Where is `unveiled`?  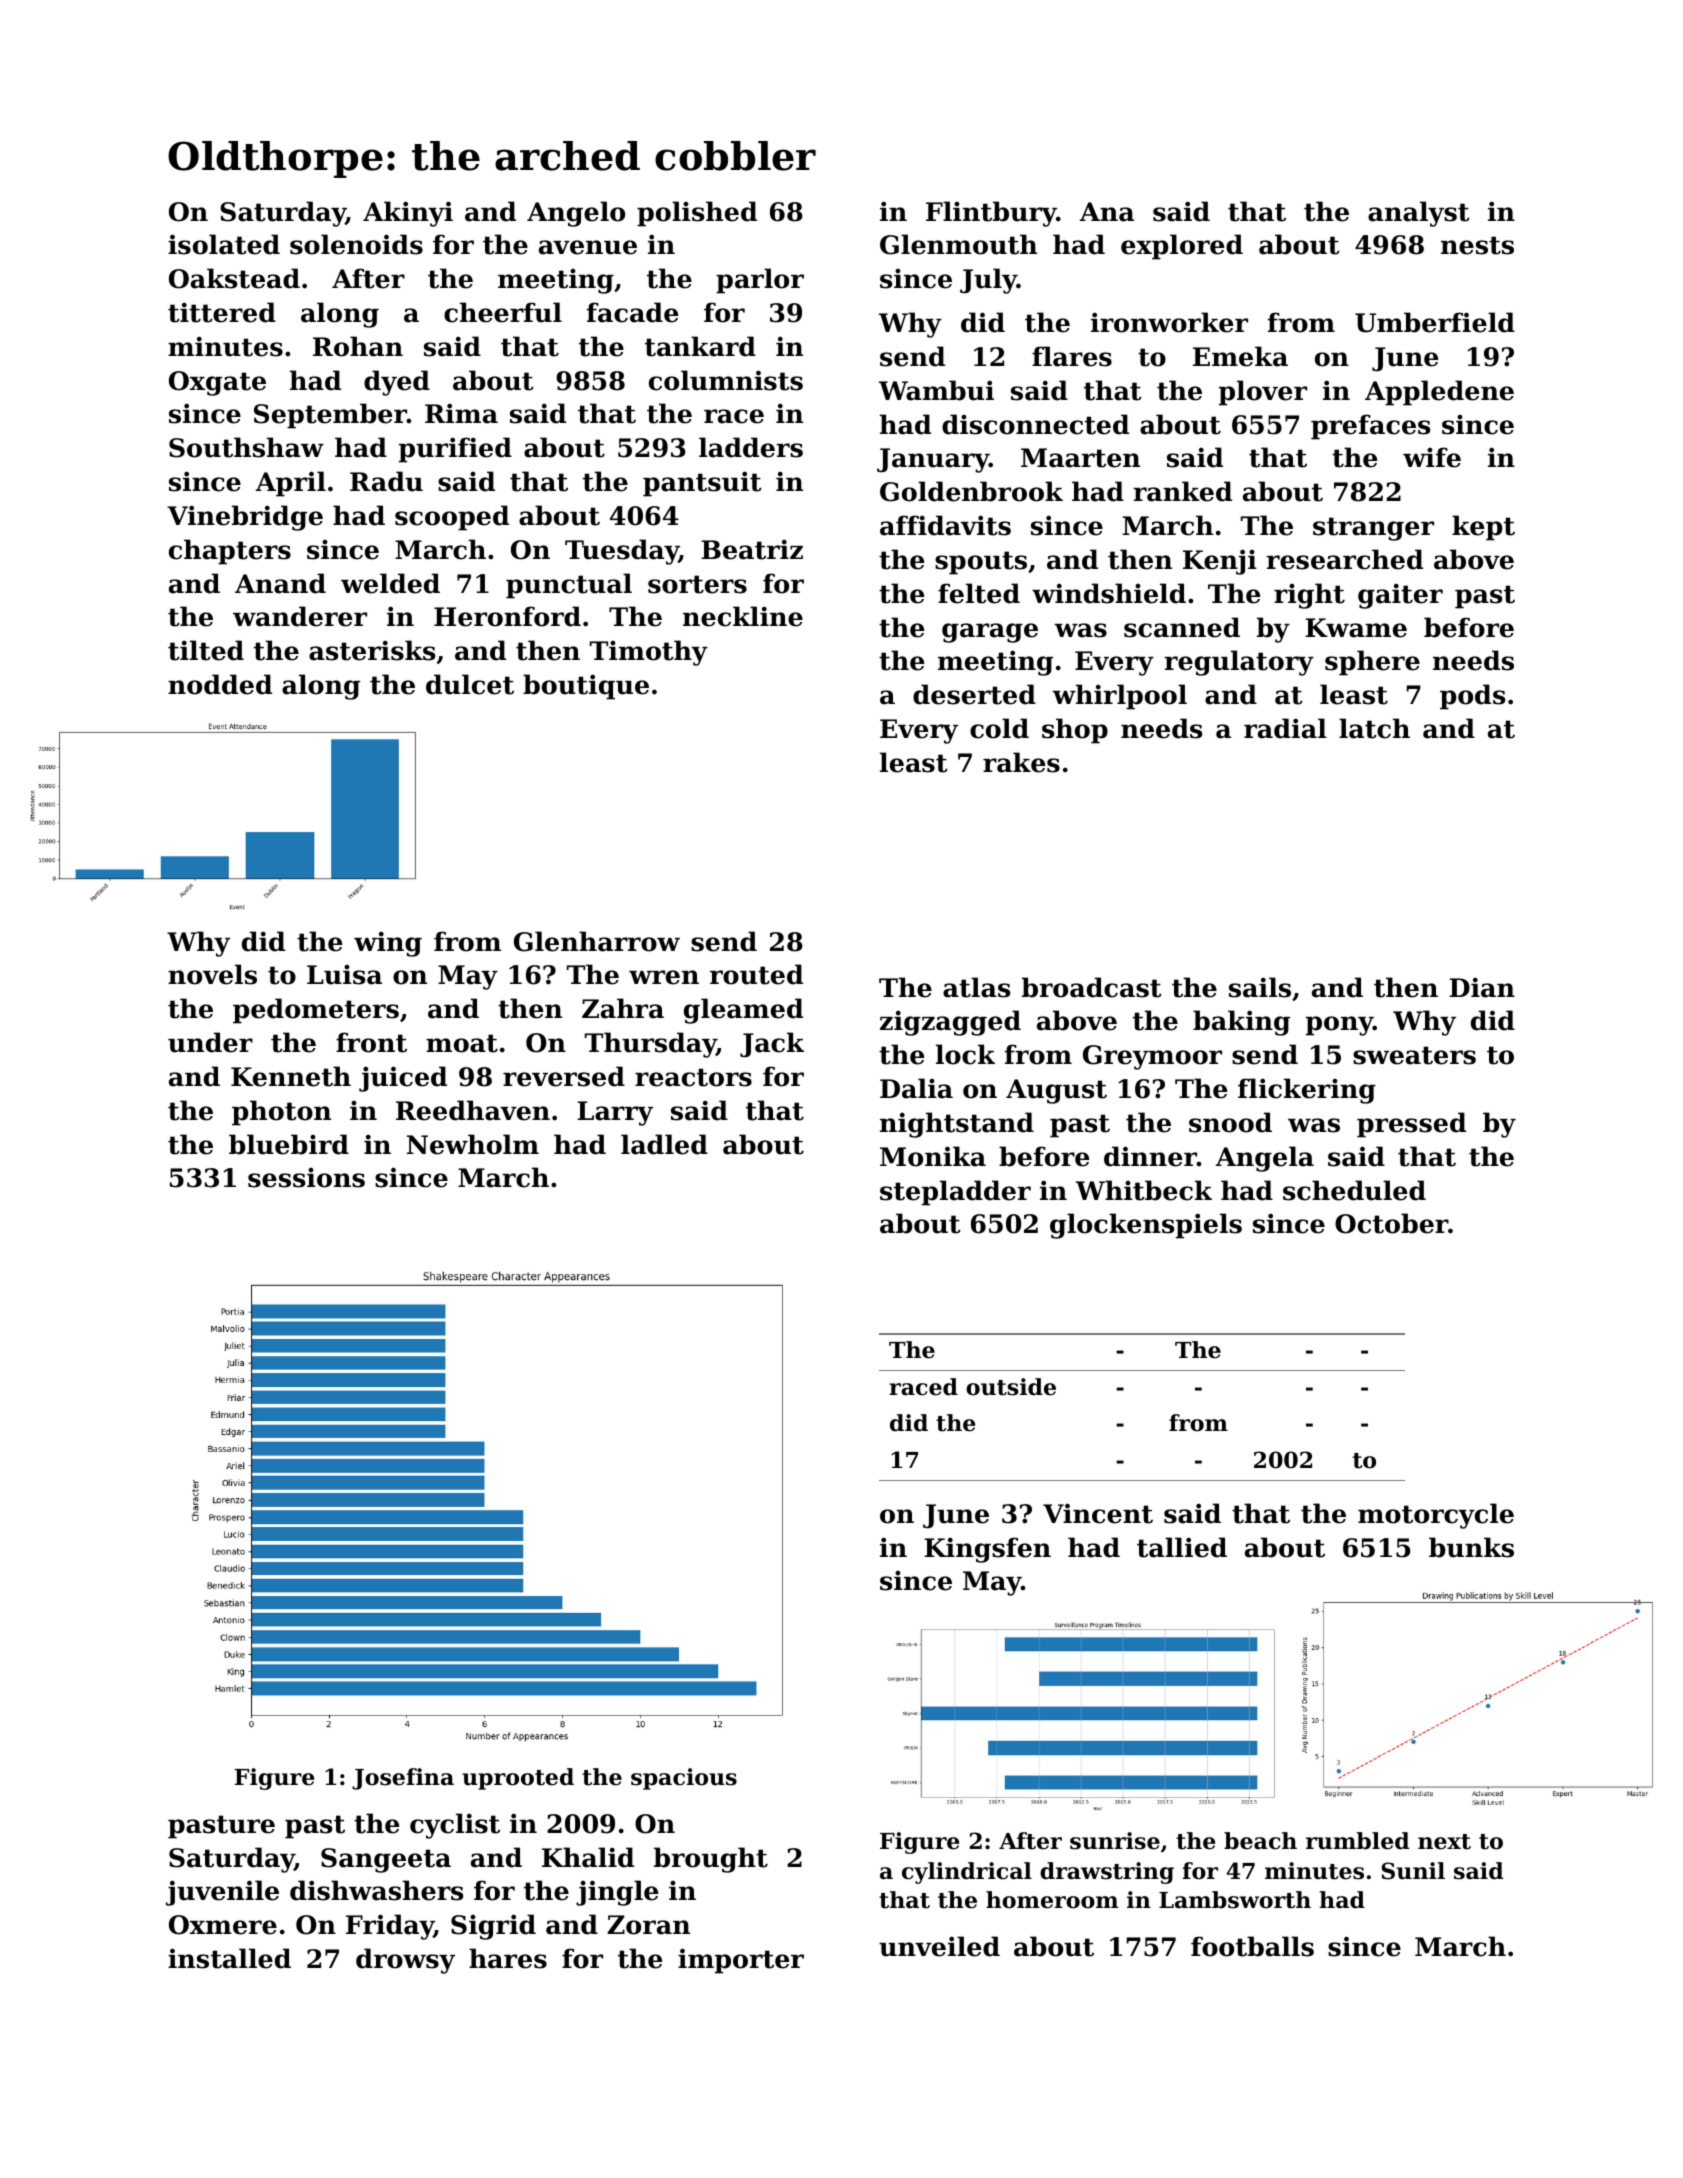
unveiled is located at coordinates (939, 1946).
